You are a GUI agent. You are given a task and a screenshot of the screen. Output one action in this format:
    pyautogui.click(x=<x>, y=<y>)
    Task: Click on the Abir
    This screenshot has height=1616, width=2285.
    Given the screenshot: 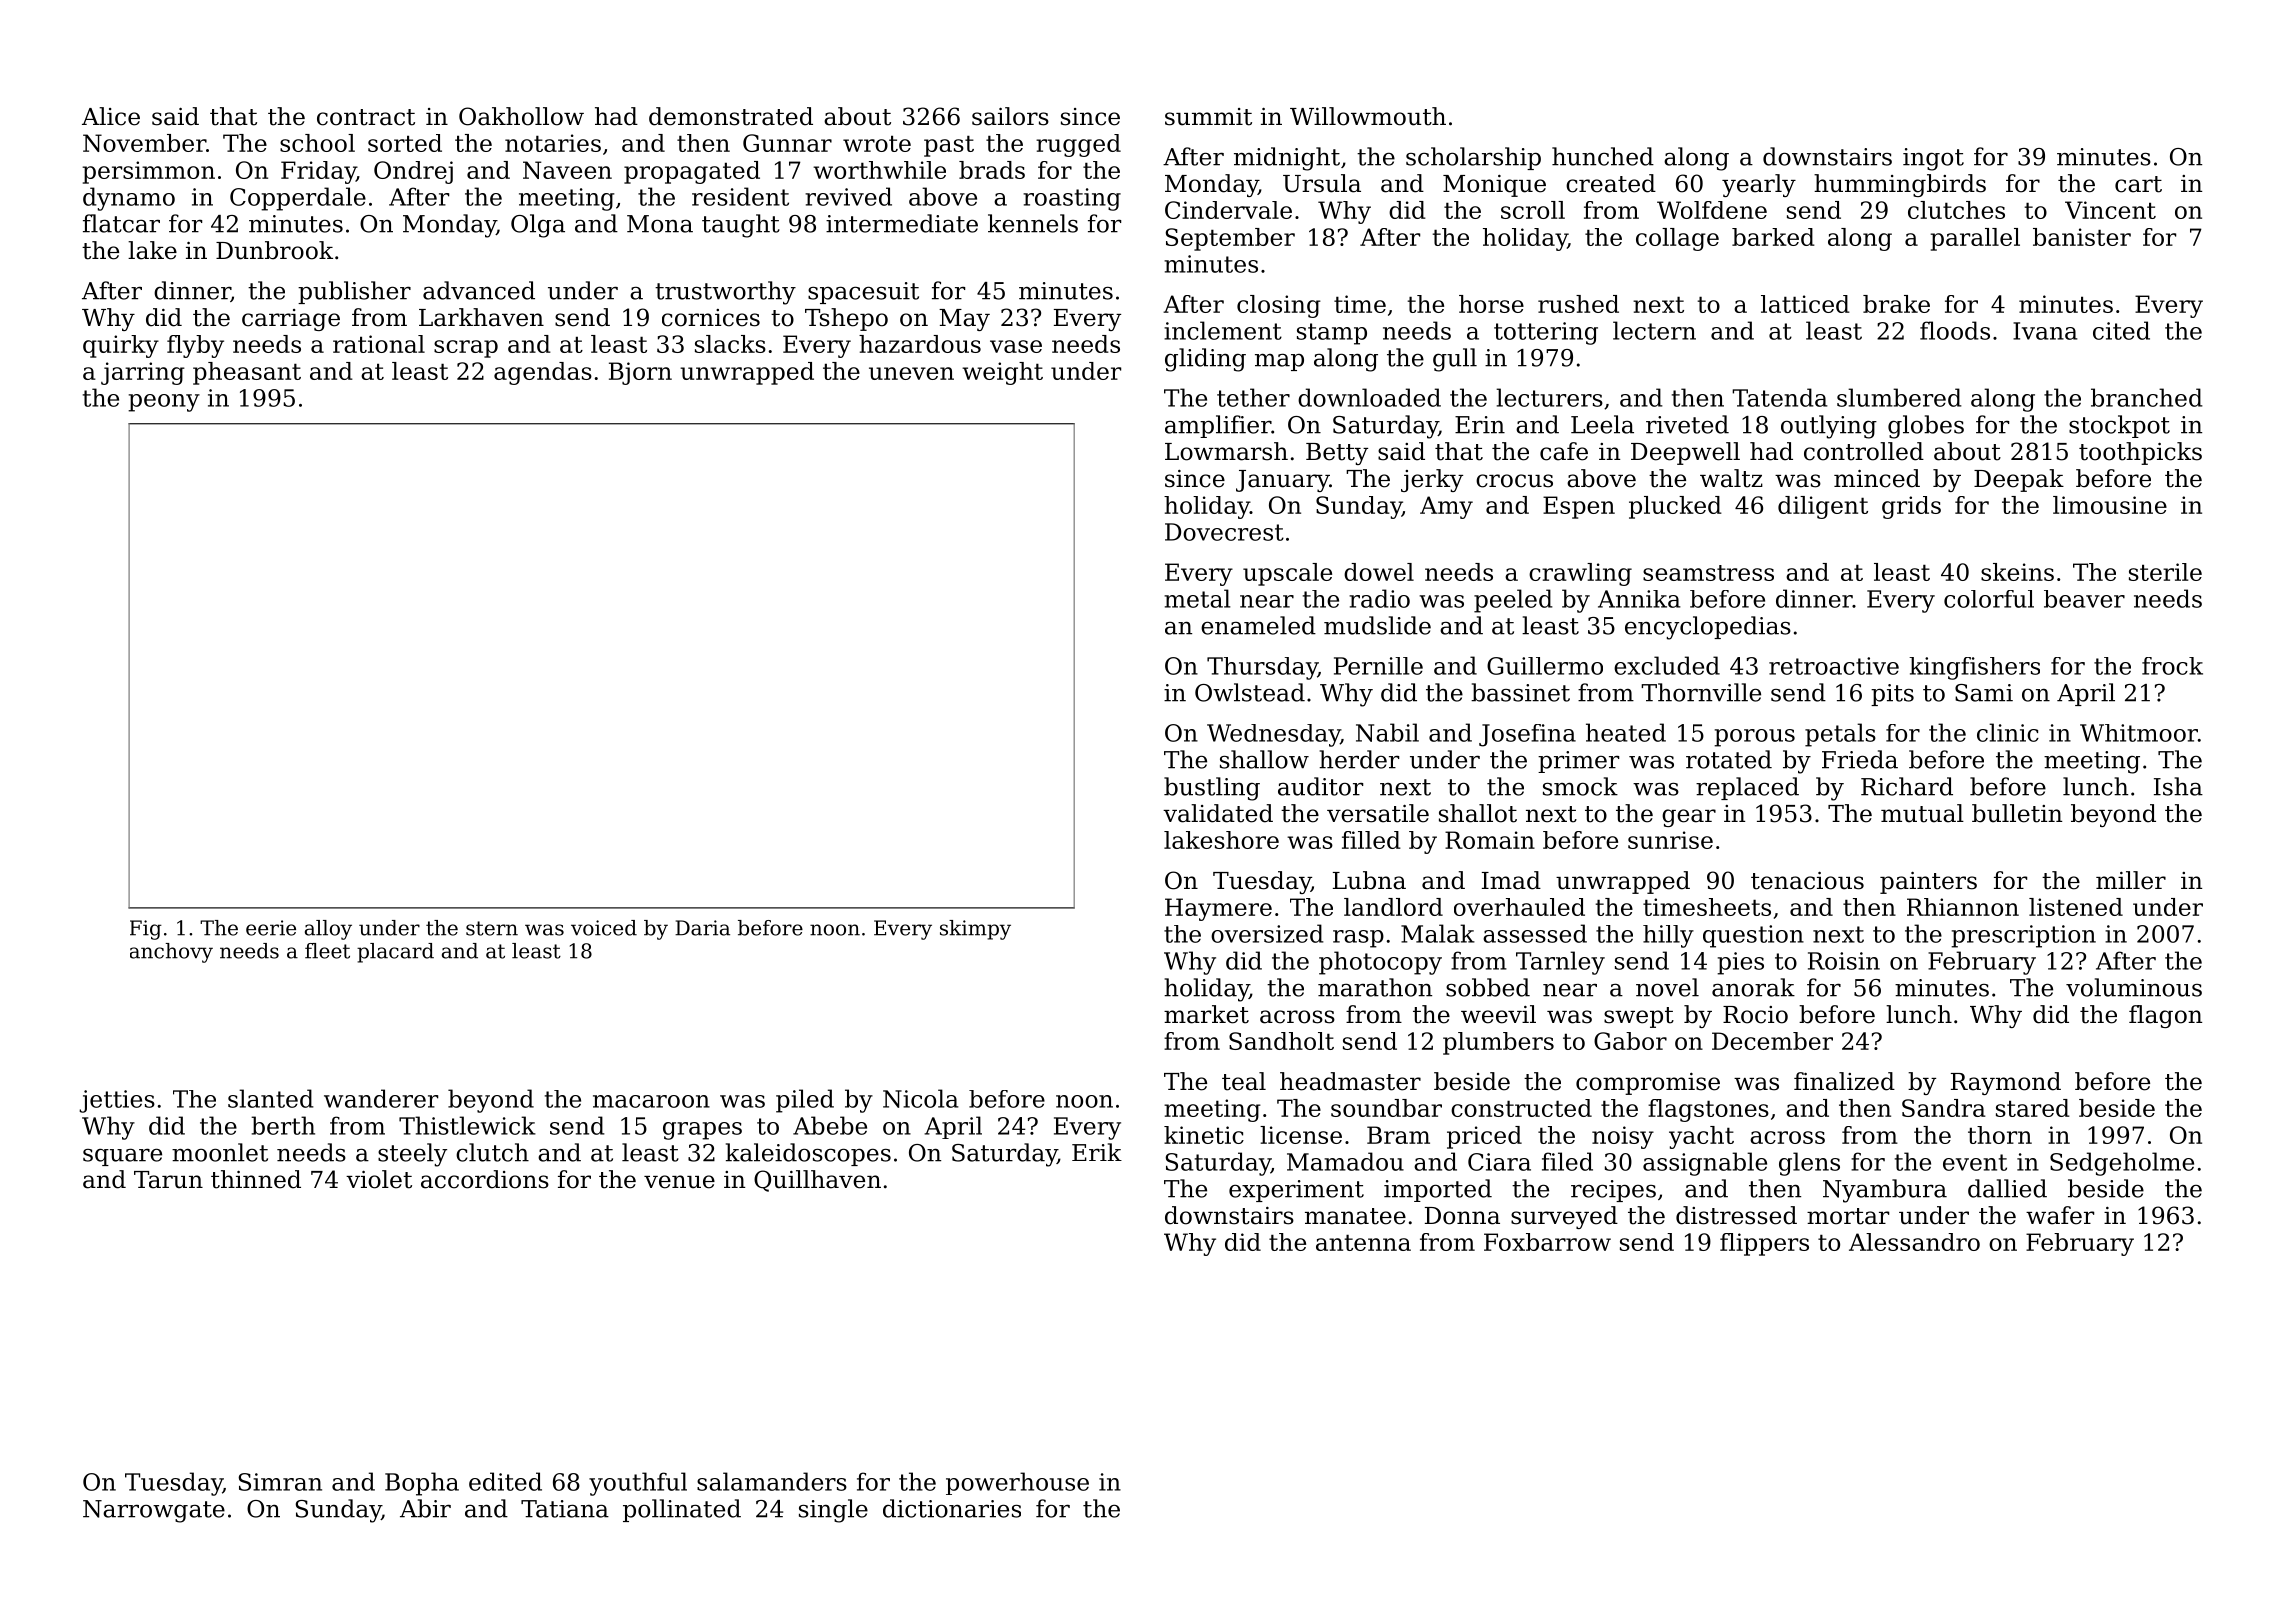 What is the action you would take?
    pyautogui.click(x=425, y=1508)
